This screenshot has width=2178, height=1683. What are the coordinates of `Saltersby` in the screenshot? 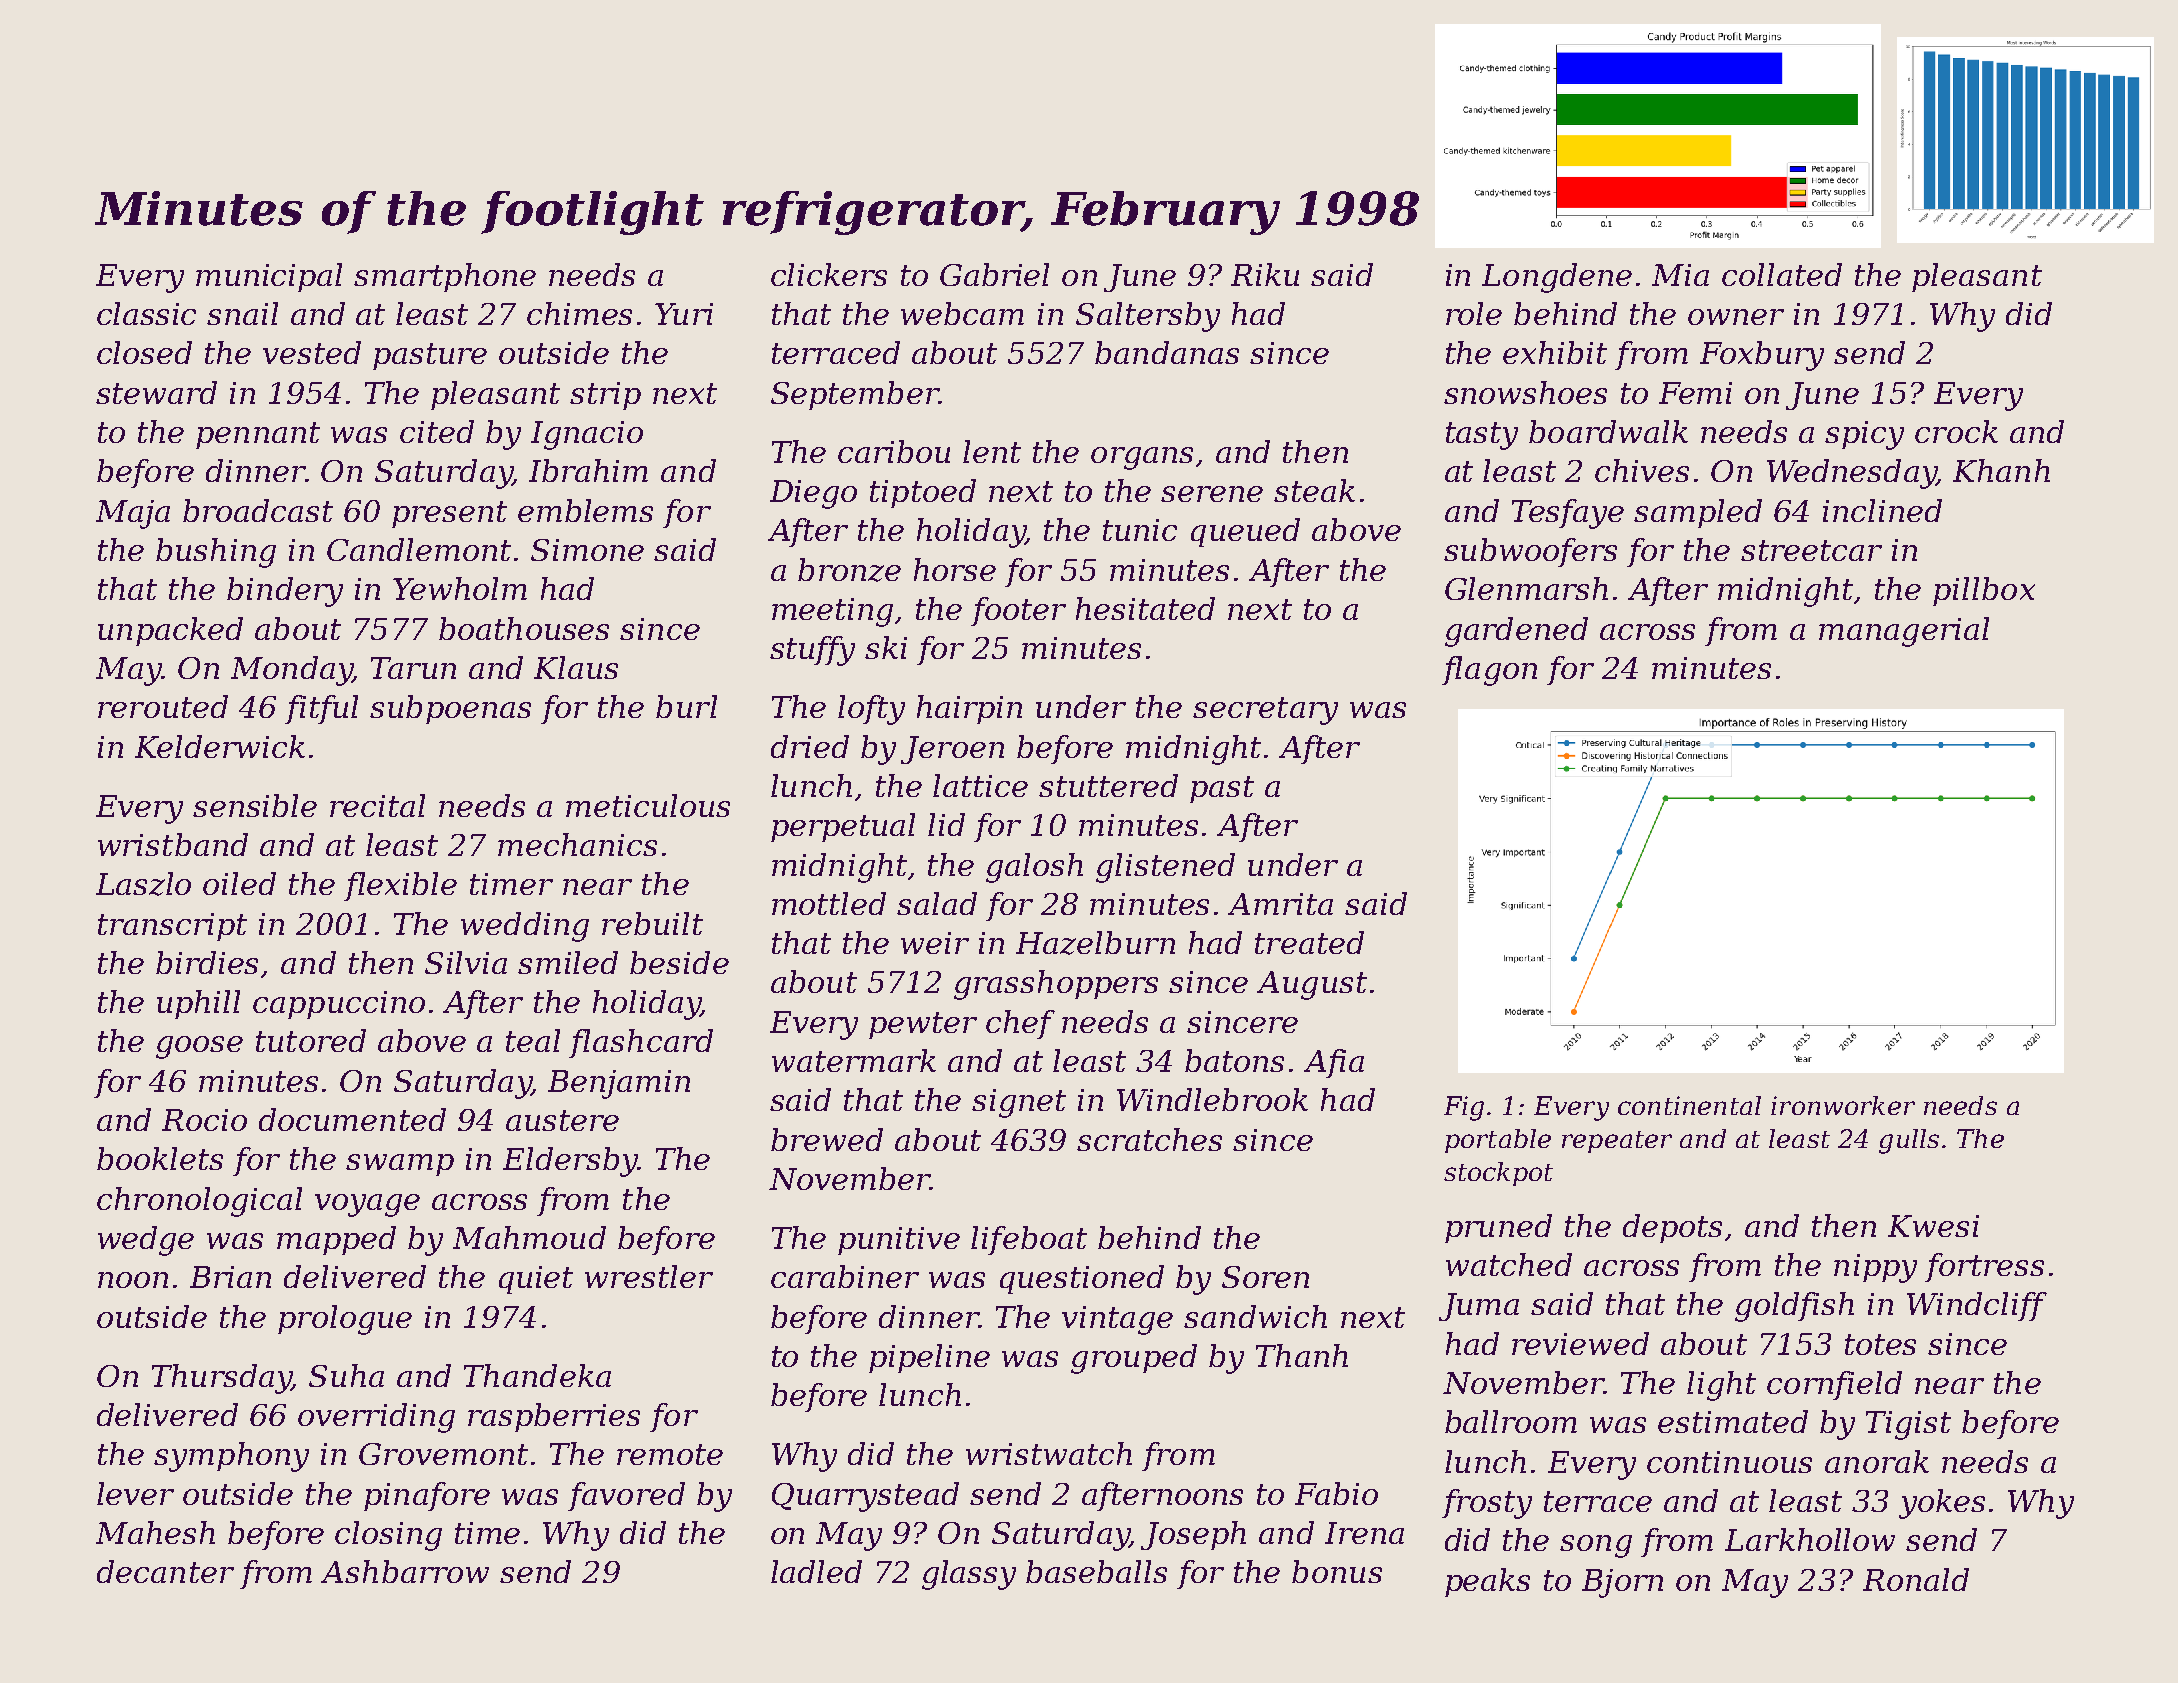 It's located at (1148, 317).
